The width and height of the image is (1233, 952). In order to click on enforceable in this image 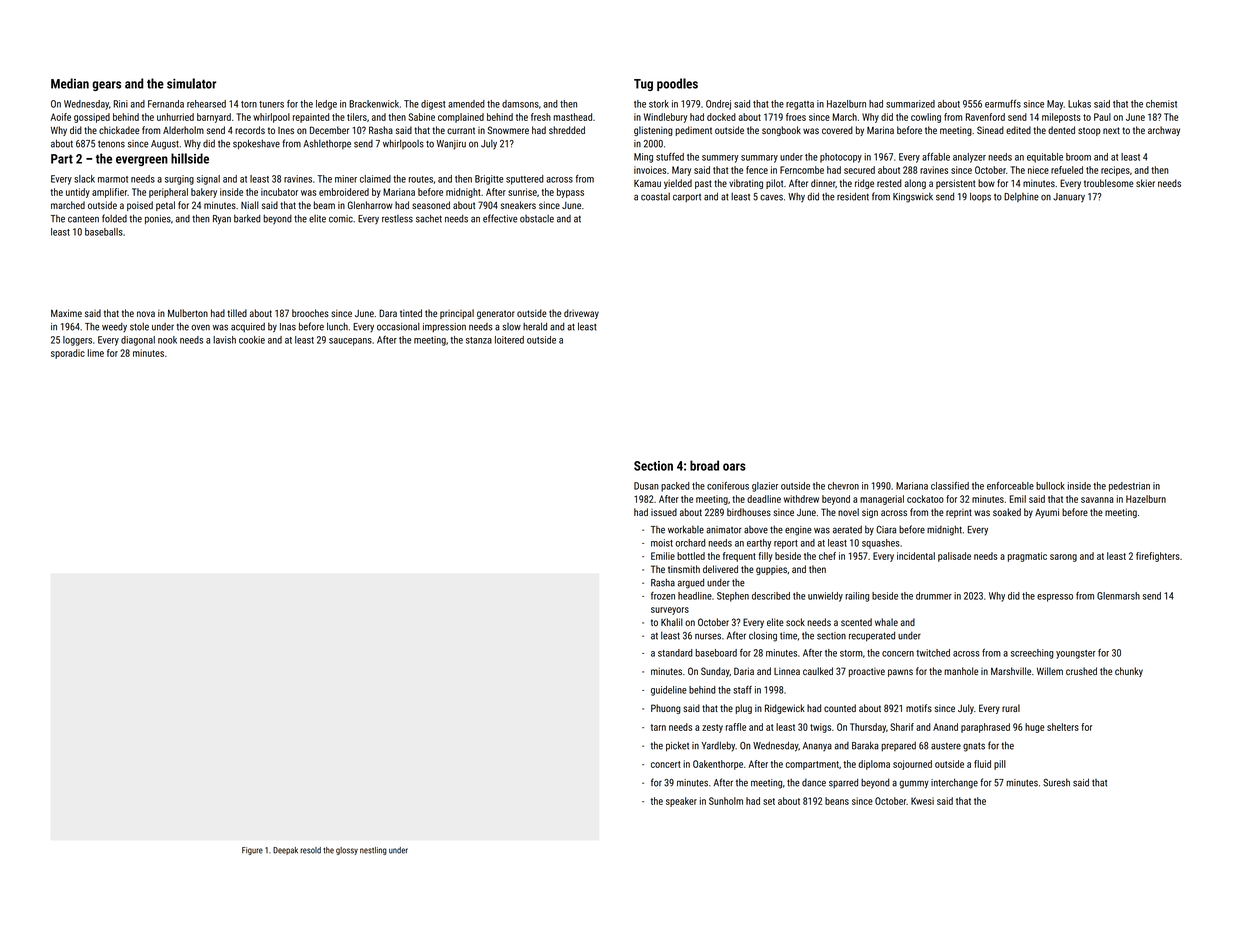, I will do `click(1010, 486)`.
